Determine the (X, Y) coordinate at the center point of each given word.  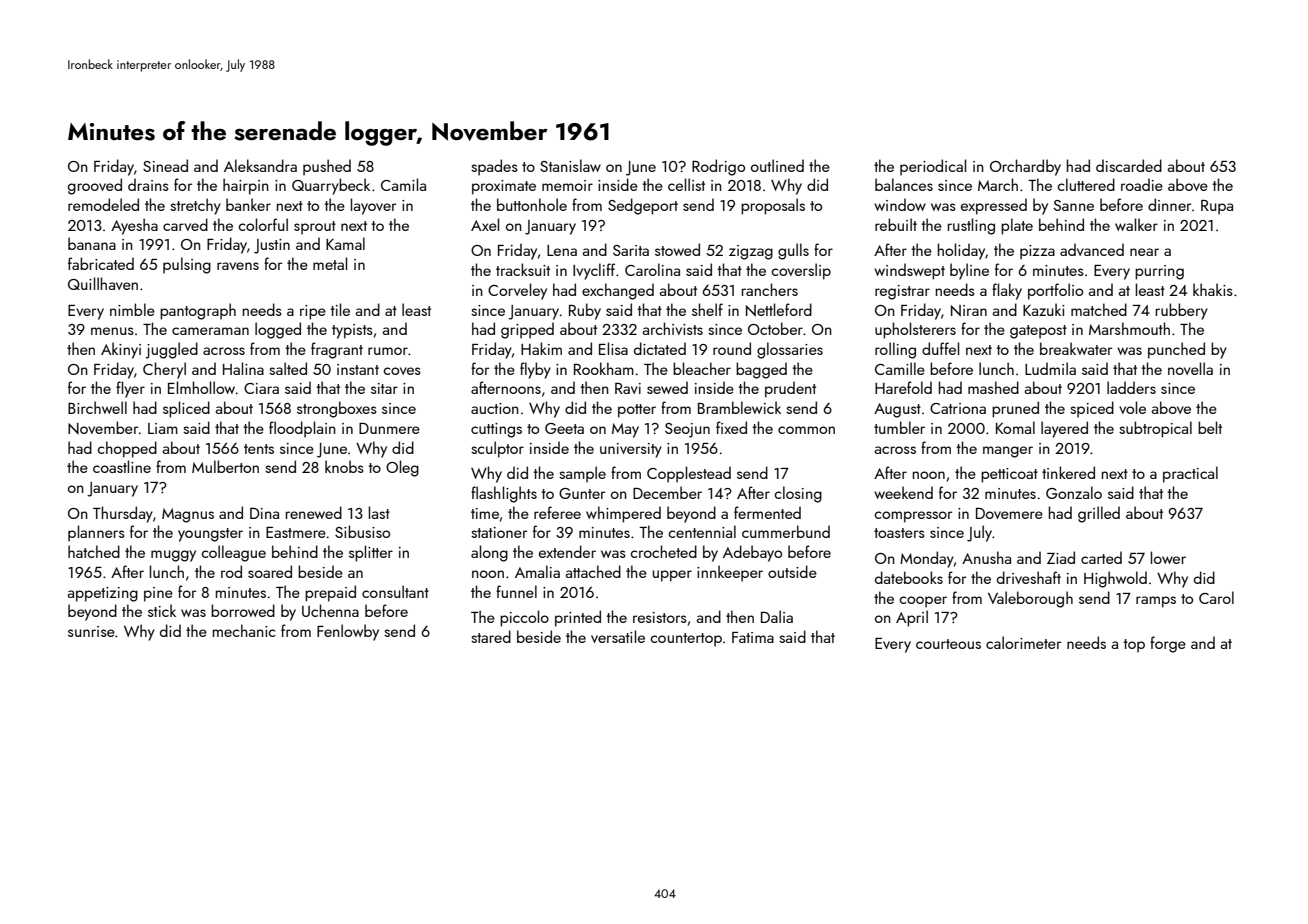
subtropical (1155, 429)
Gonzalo (1074, 492)
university (631, 450)
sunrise (91, 631)
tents (259, 449)
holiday (961, 251)
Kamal (345, 243)
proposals (773, 206)
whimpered (623, 514)
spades (494, 167)
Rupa (1217, 207)
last (379, 512)
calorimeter (1023, 642)
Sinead (165, 165)
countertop (686, 640)
